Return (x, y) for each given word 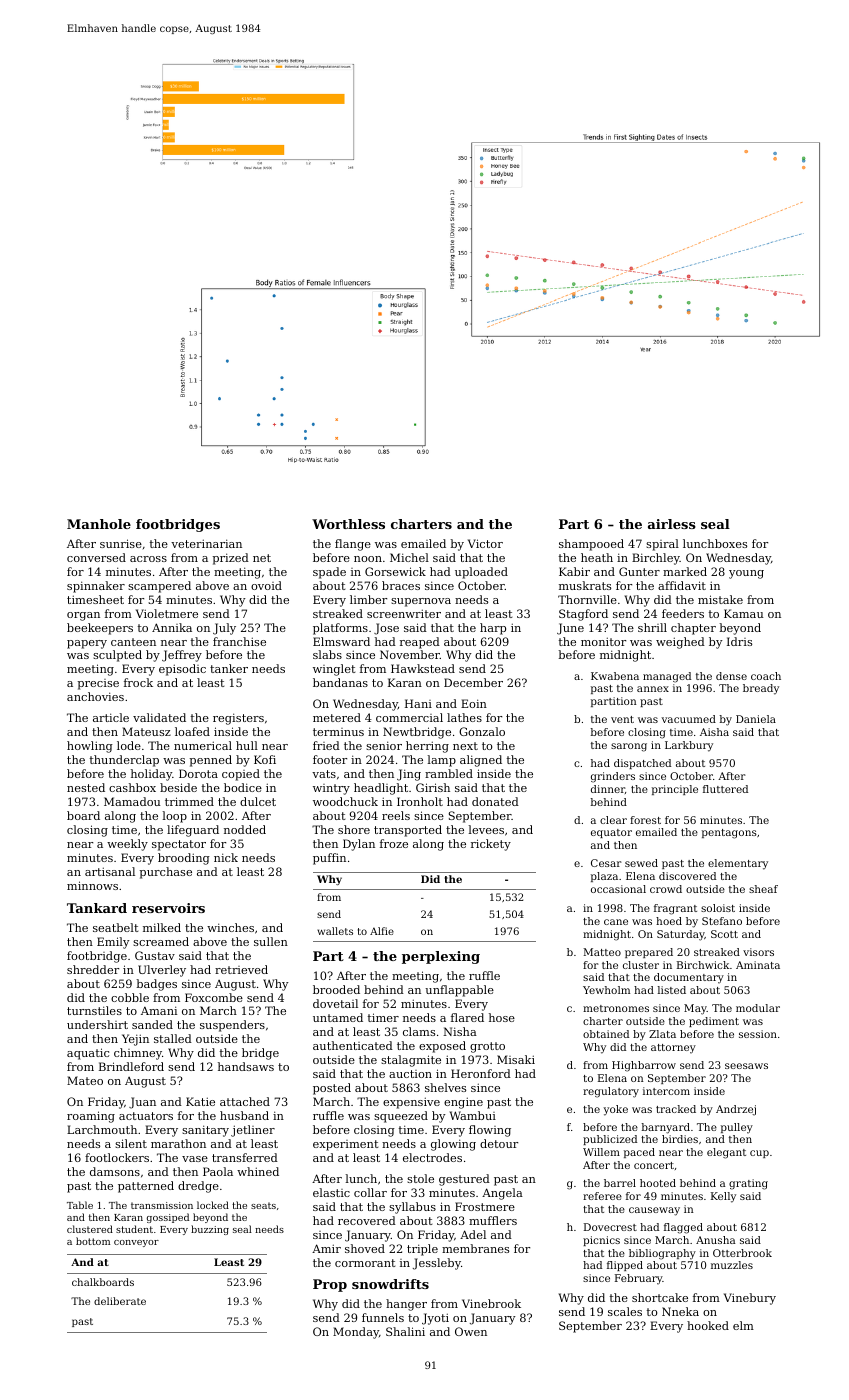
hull (247, 745)
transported (408, 831)
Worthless (348, 524)
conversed (96, 557)
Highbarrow (644, 1066)
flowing (490, 1131)
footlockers (117, 1157)
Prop (330, 1285)
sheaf (763, 889)
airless (672, 524)
